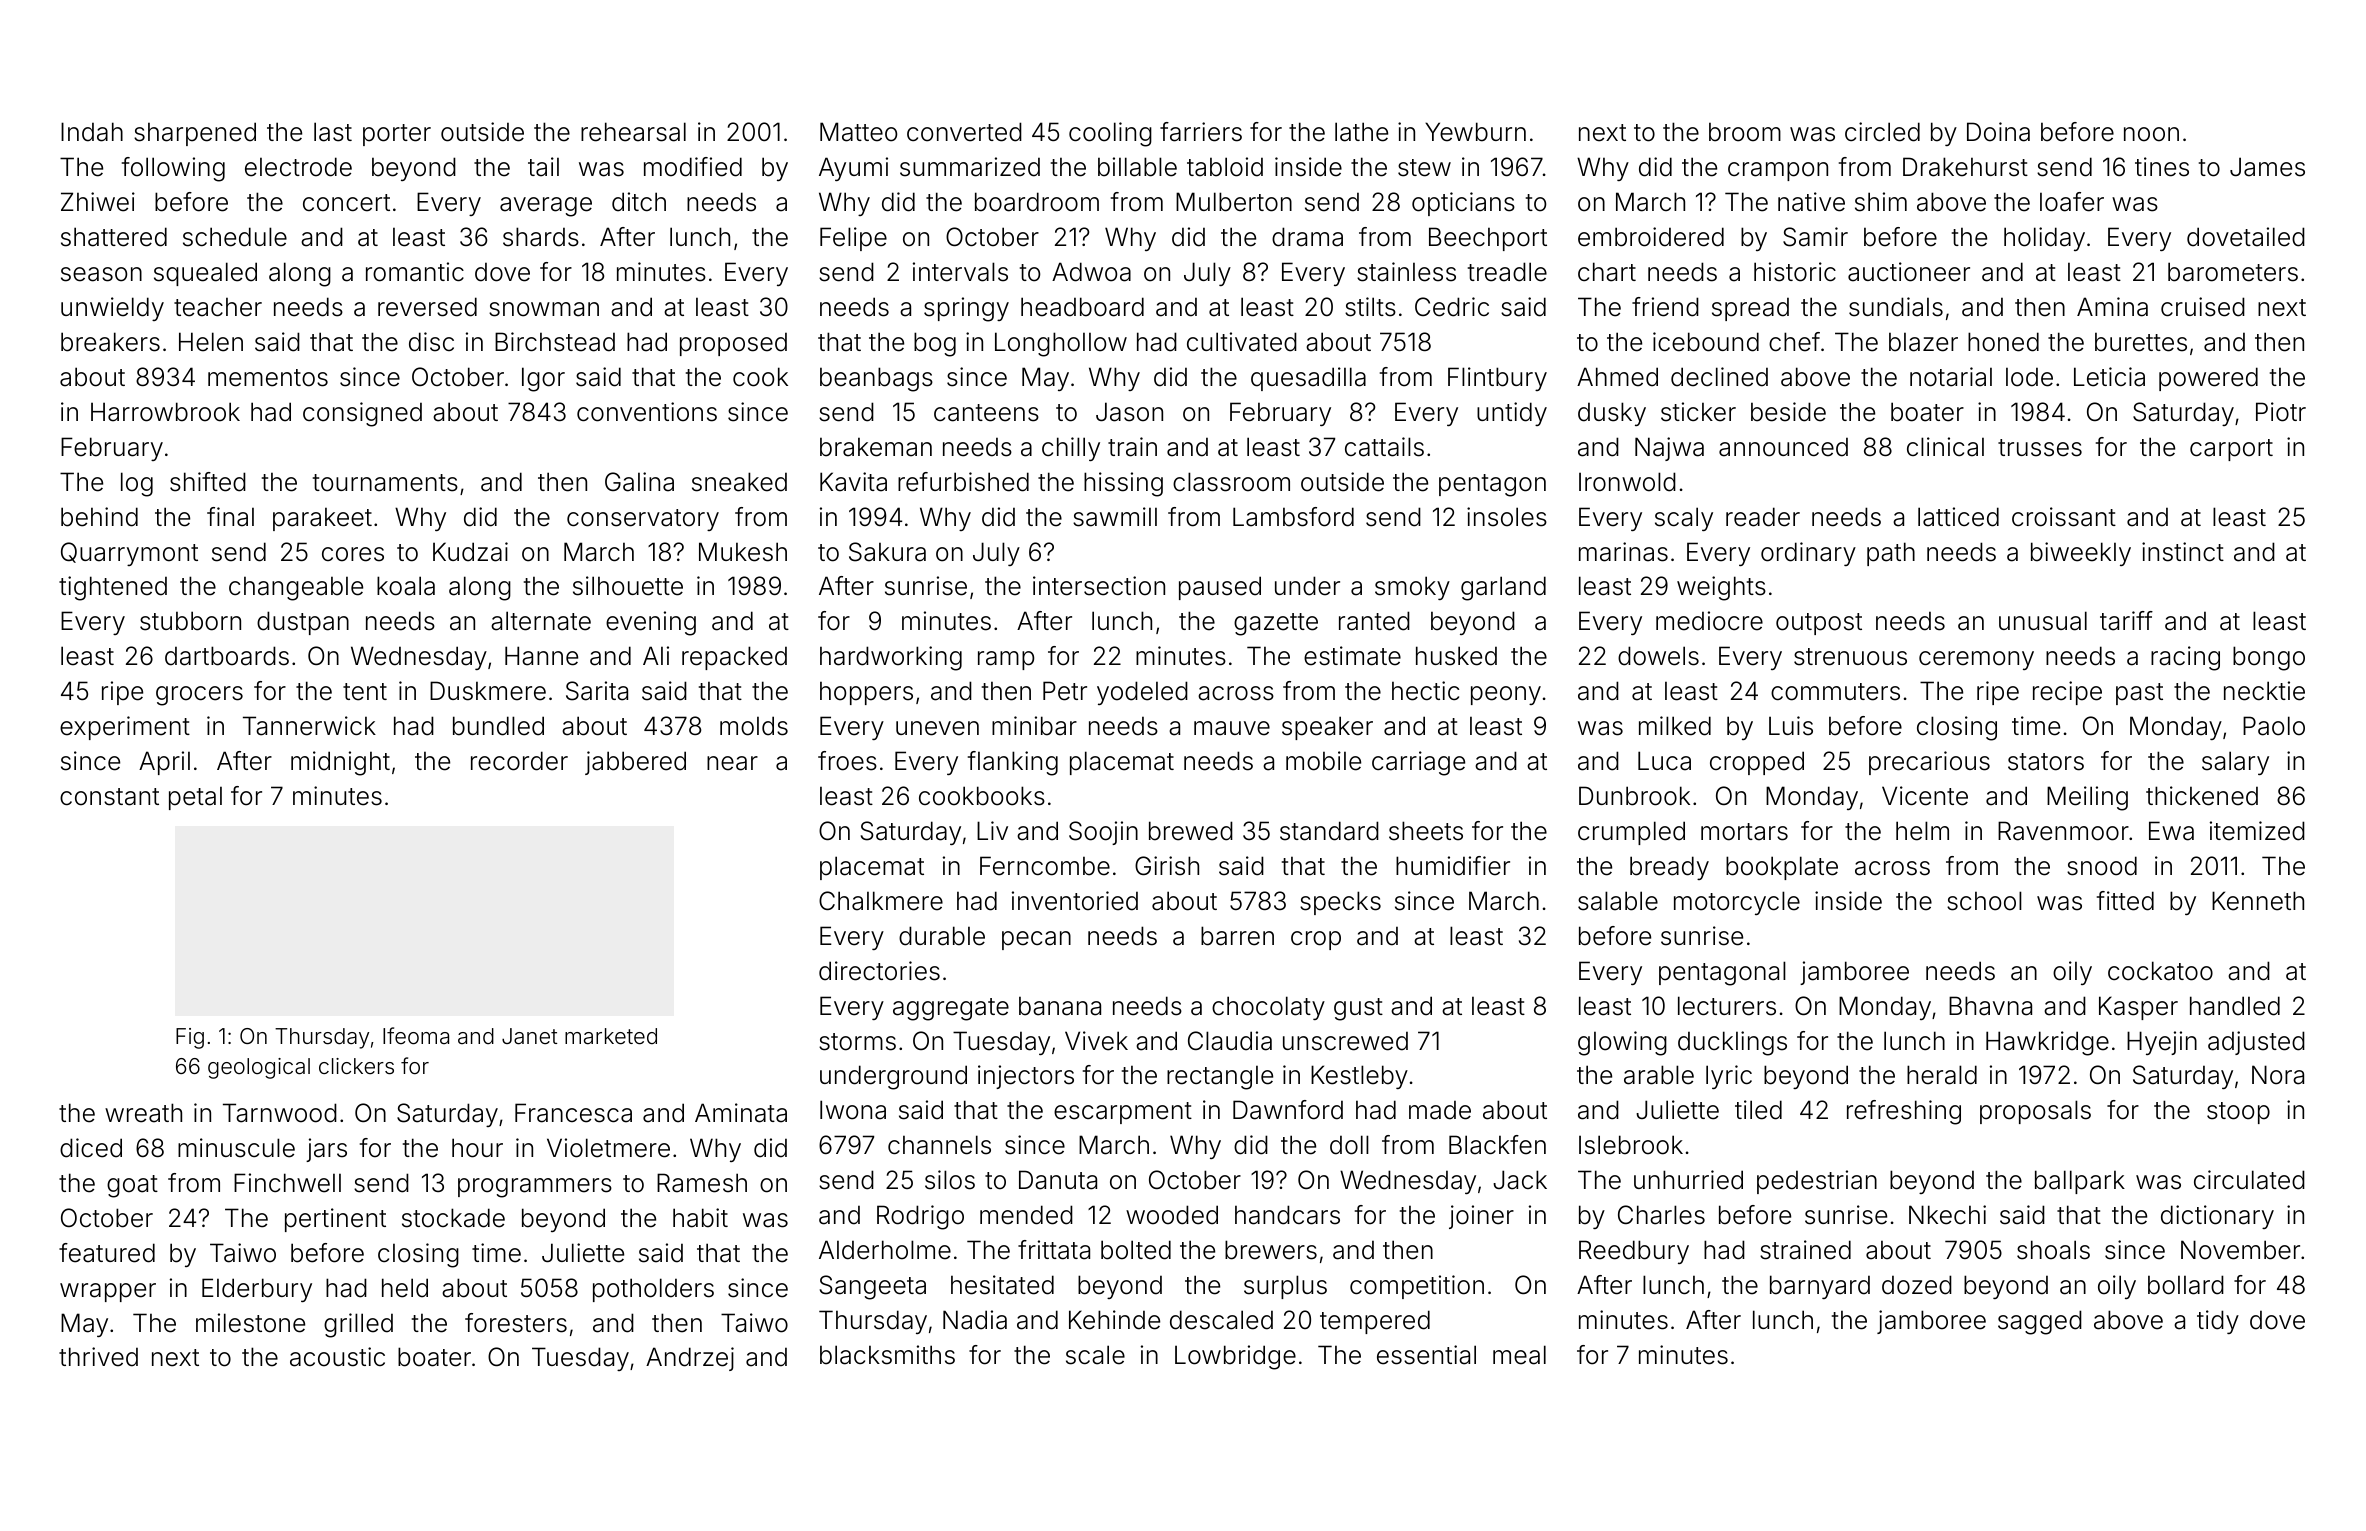 The image size is (2366, 1531). What do you see at coordinates (2274, 726) in the page?
I see `Paolo` at bounding box center [2274, 726].
